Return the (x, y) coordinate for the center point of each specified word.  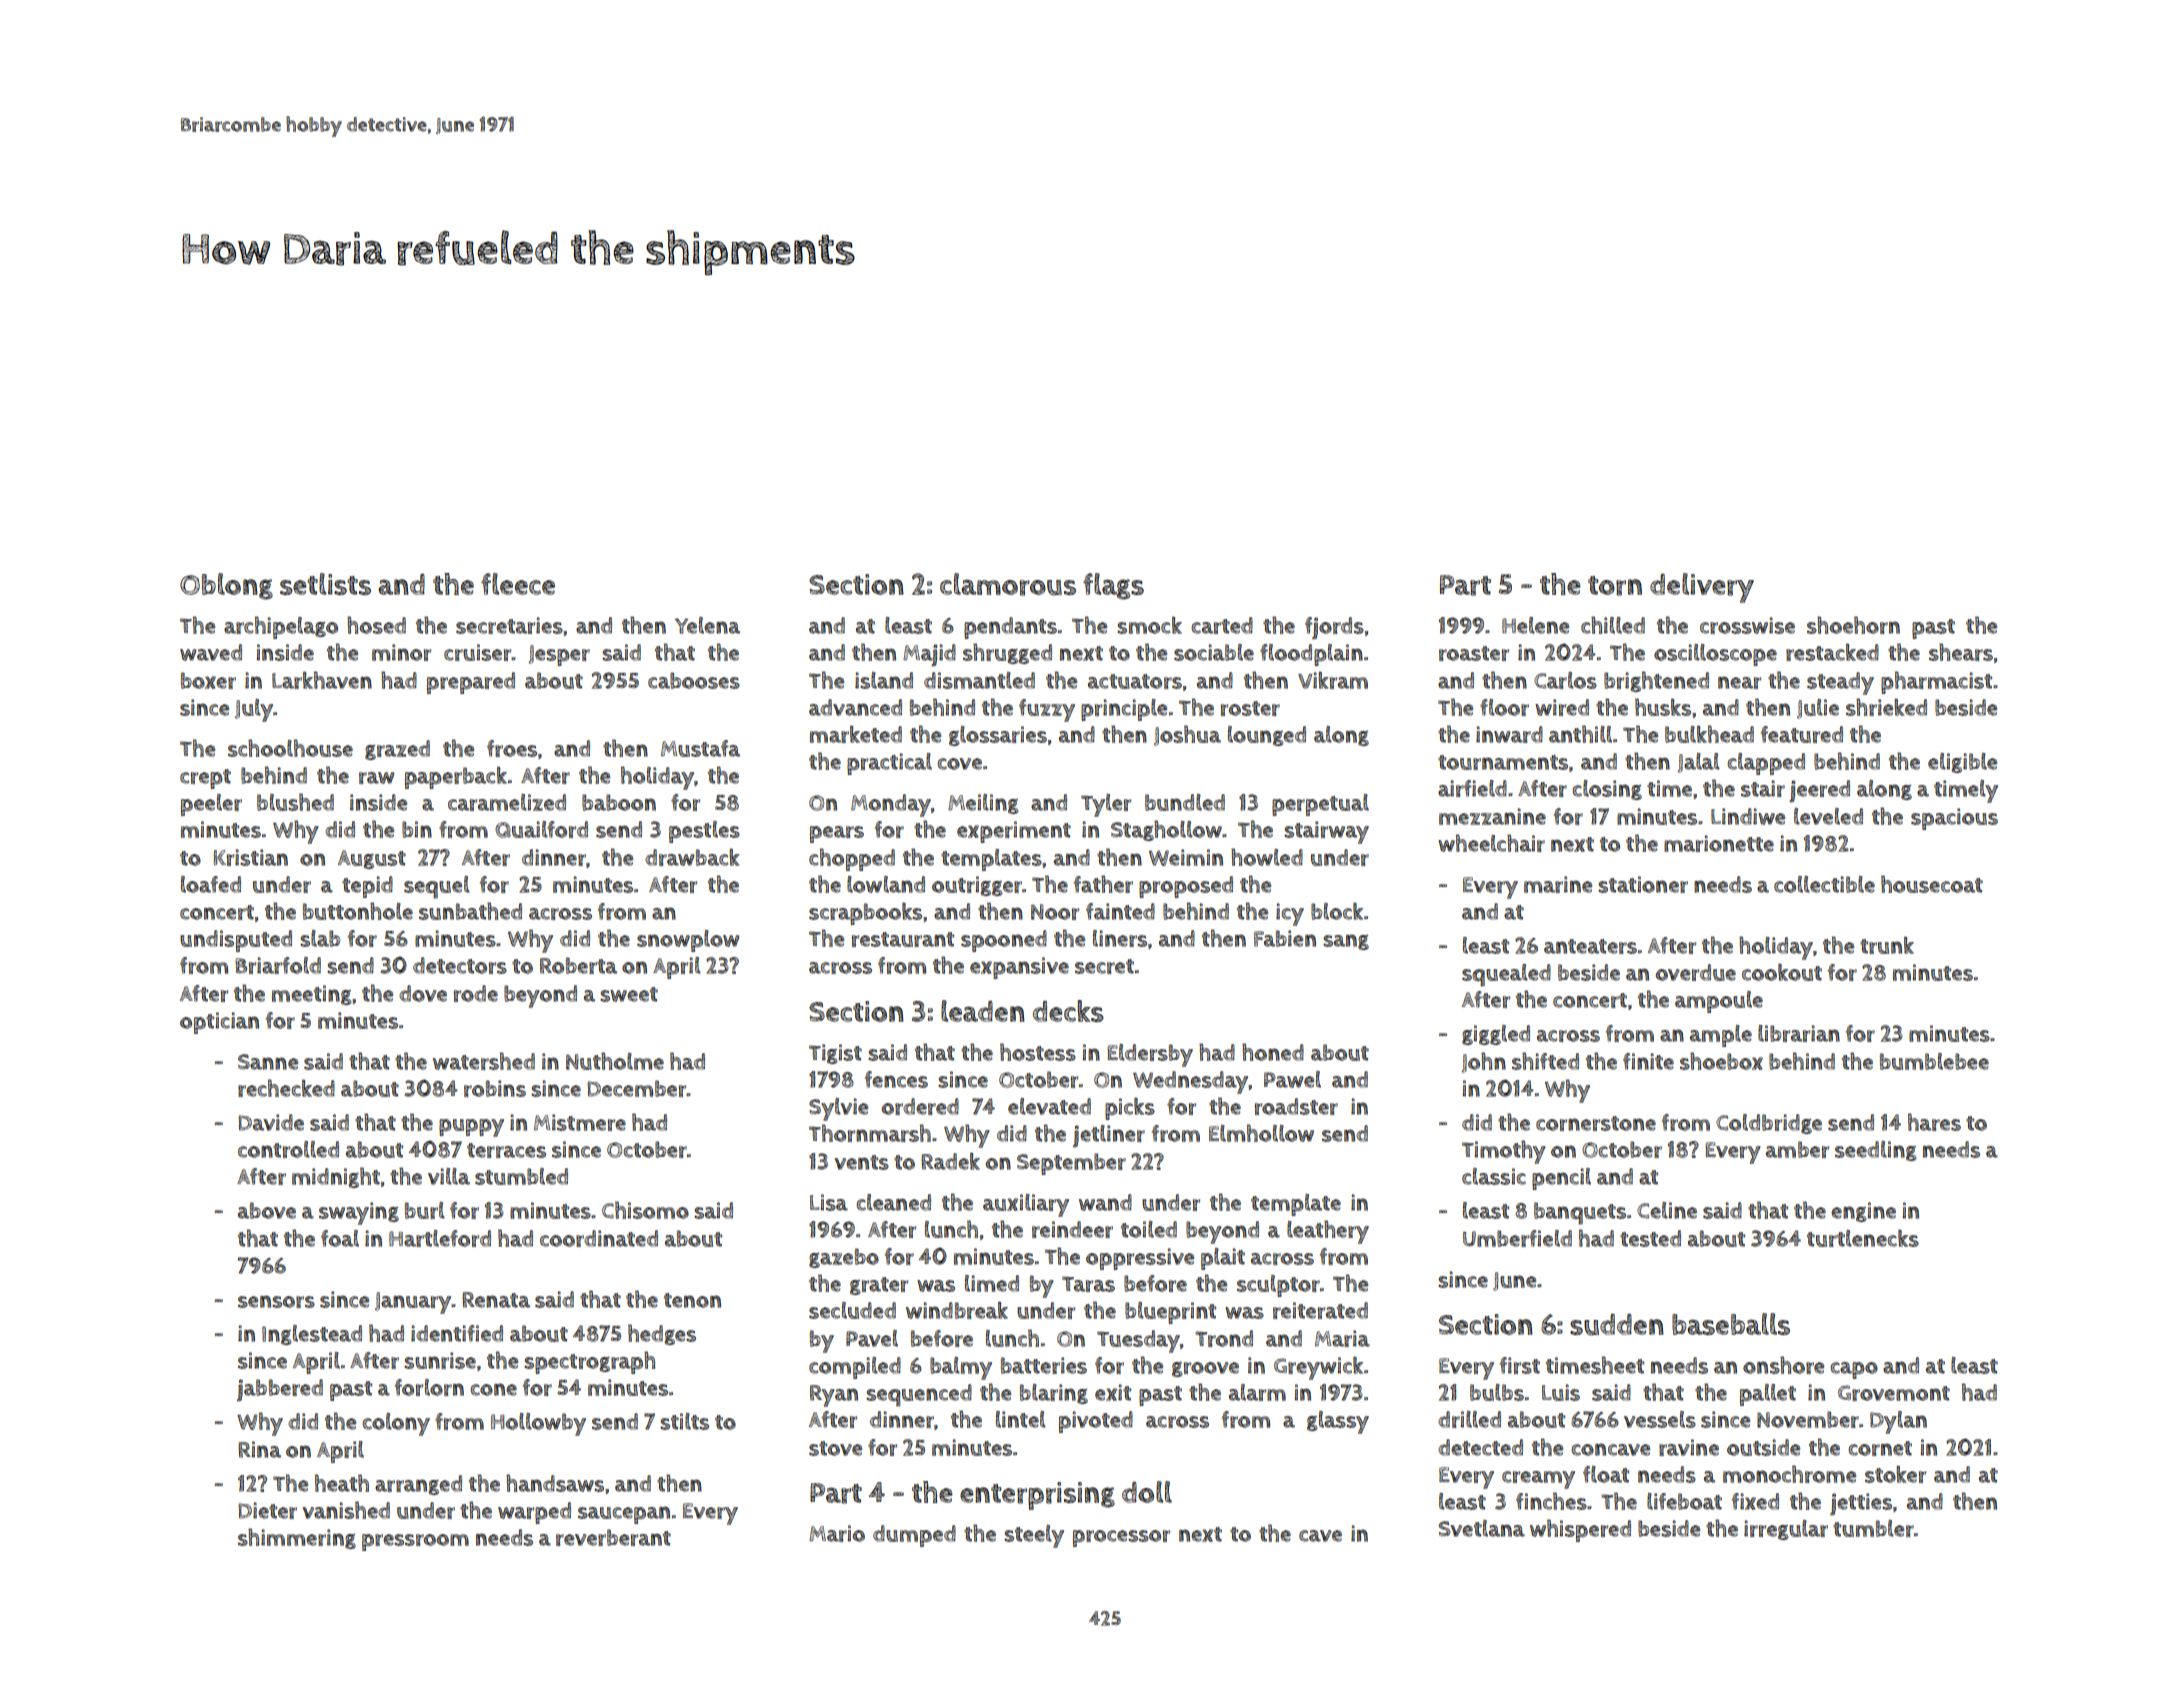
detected (1480, 1447)
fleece (518, 584)
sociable (1214, 652)
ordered (920, 1106)
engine (1863, 1212)
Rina (259, 1449)
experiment (1014, 832)
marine (1558, 884)
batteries (1044, 1365)
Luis (1561, 1392)
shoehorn (1853, 625)
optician (219, 1023)
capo (1854, 1370)
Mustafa (700, 748)
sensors (276, 1301)
